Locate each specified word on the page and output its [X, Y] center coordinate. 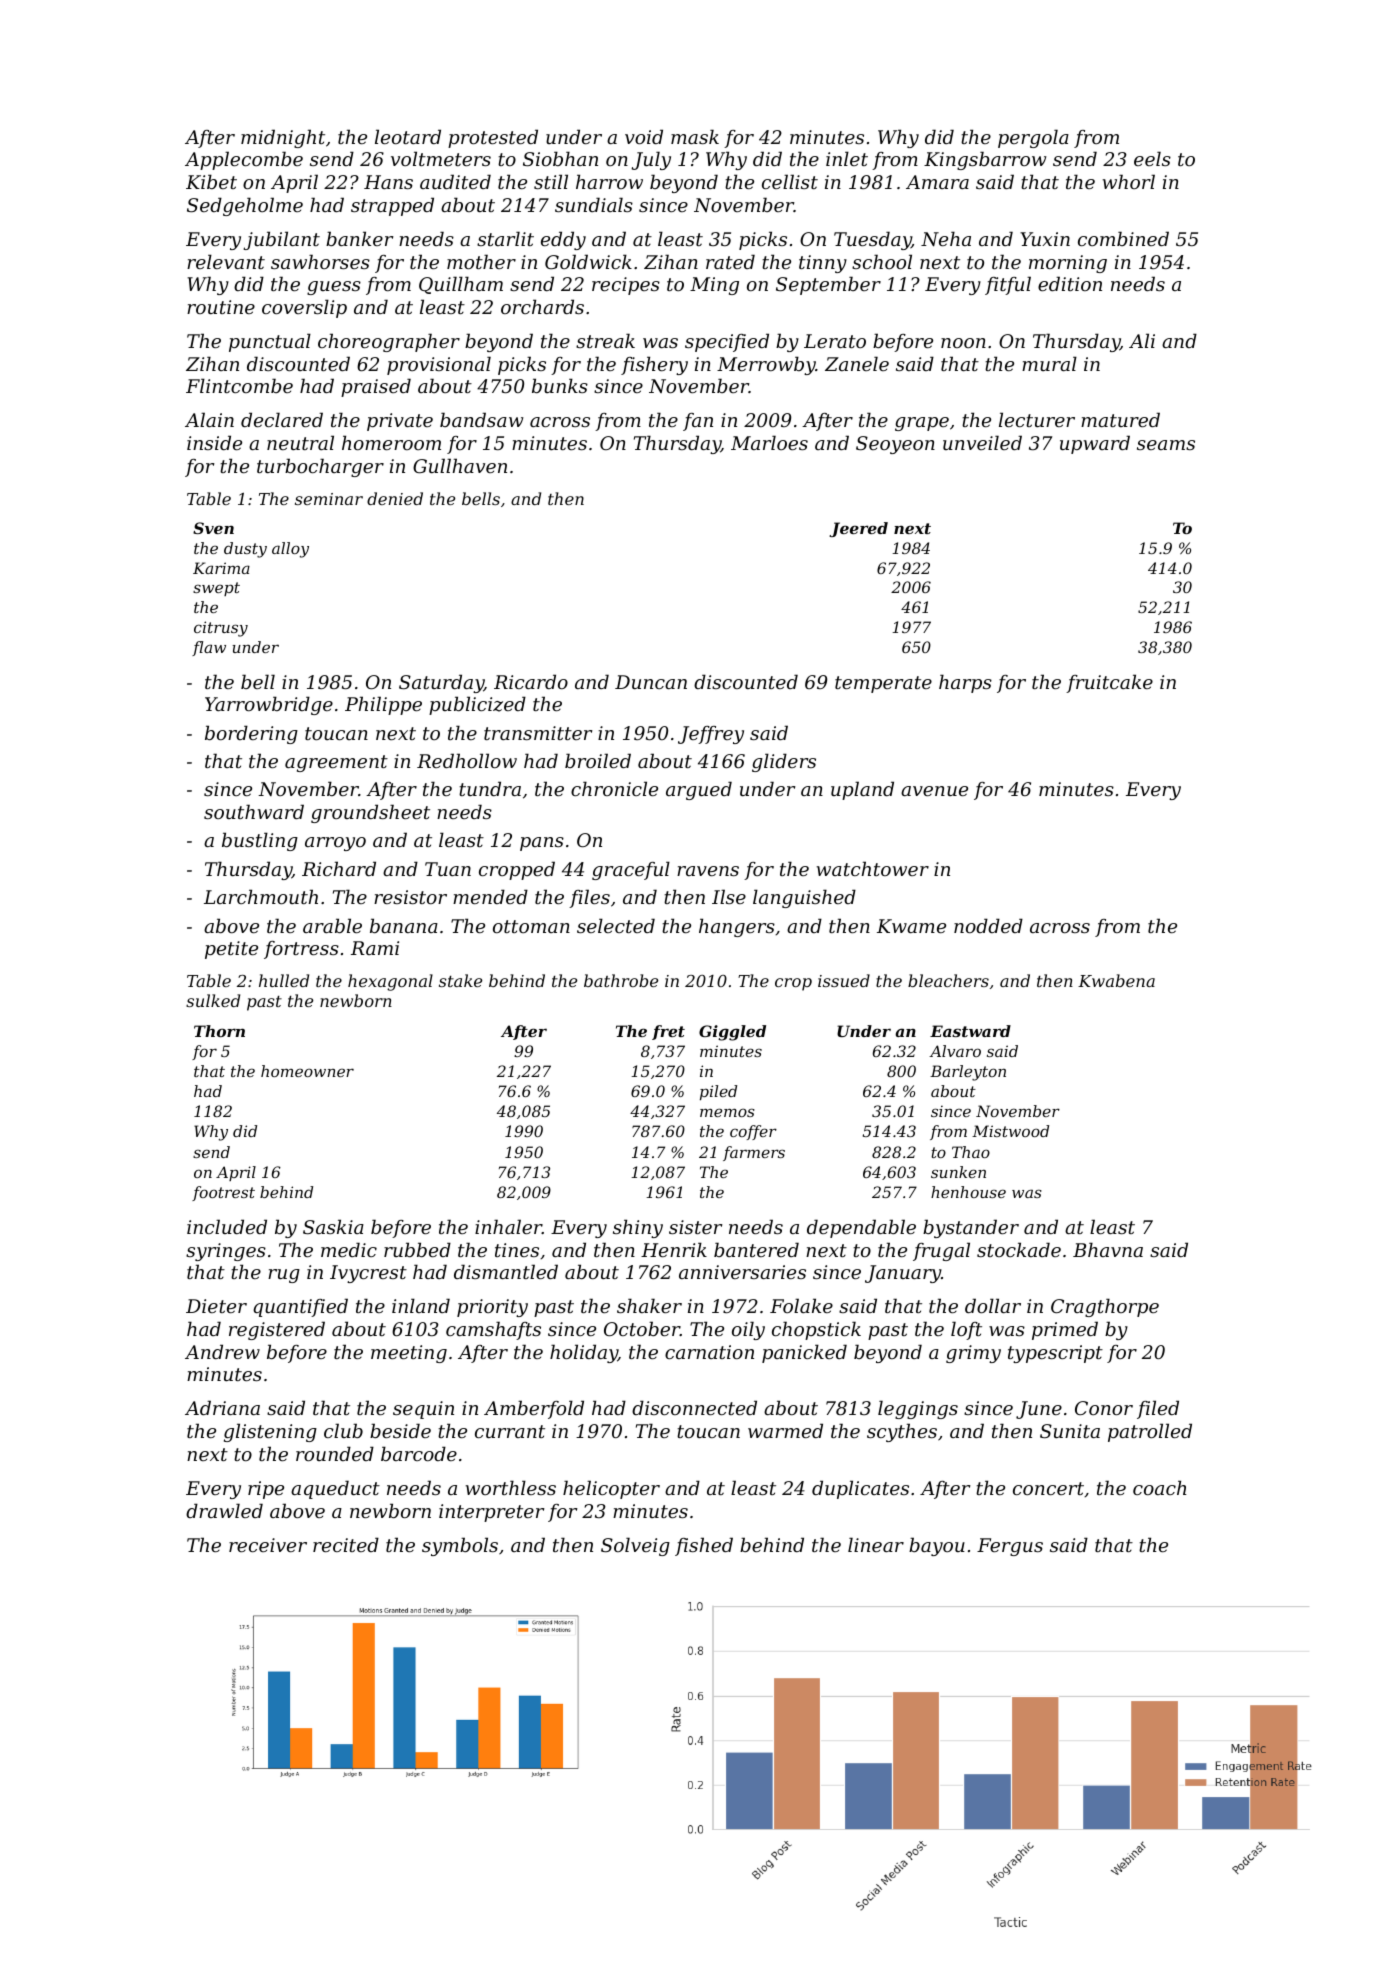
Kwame [911, 926]
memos [727, 1112]
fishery [654, 365]
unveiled [982, 442]
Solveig [635, 1546]
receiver [268, 1545]
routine [221, 307]
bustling [260, 841]
